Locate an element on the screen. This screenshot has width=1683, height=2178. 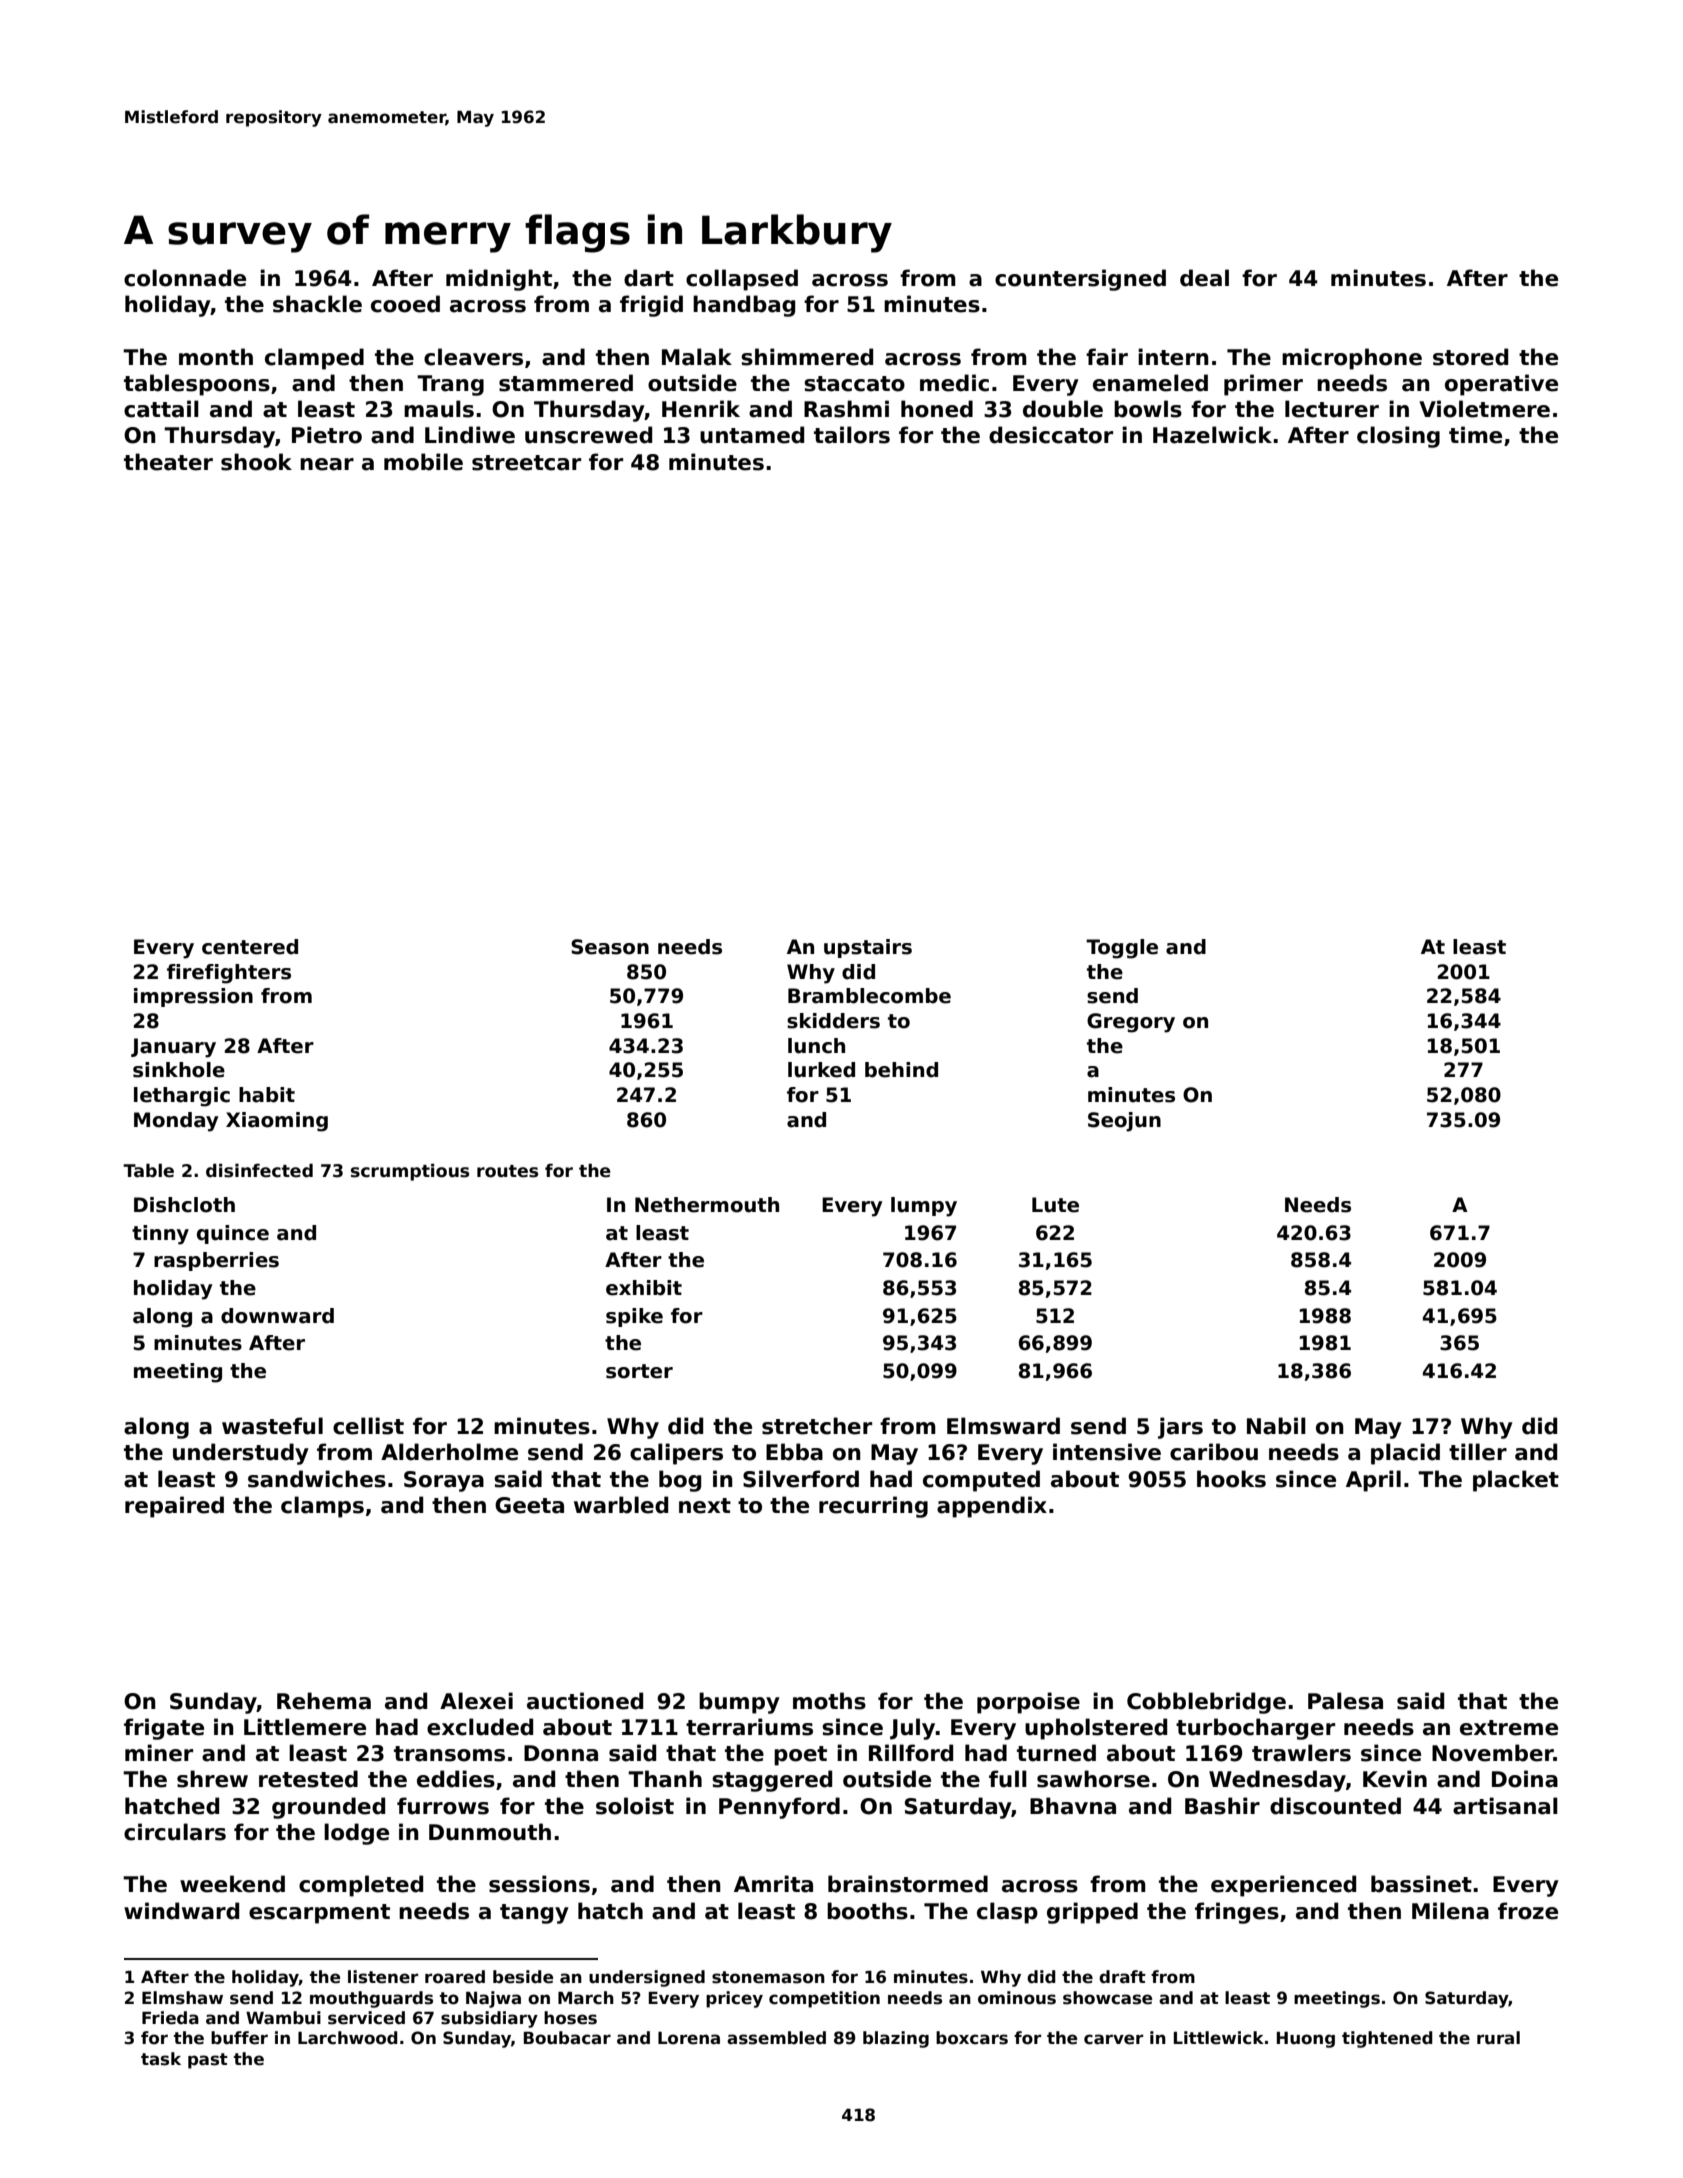
escarpment is located at coordinates (319, 1914).
